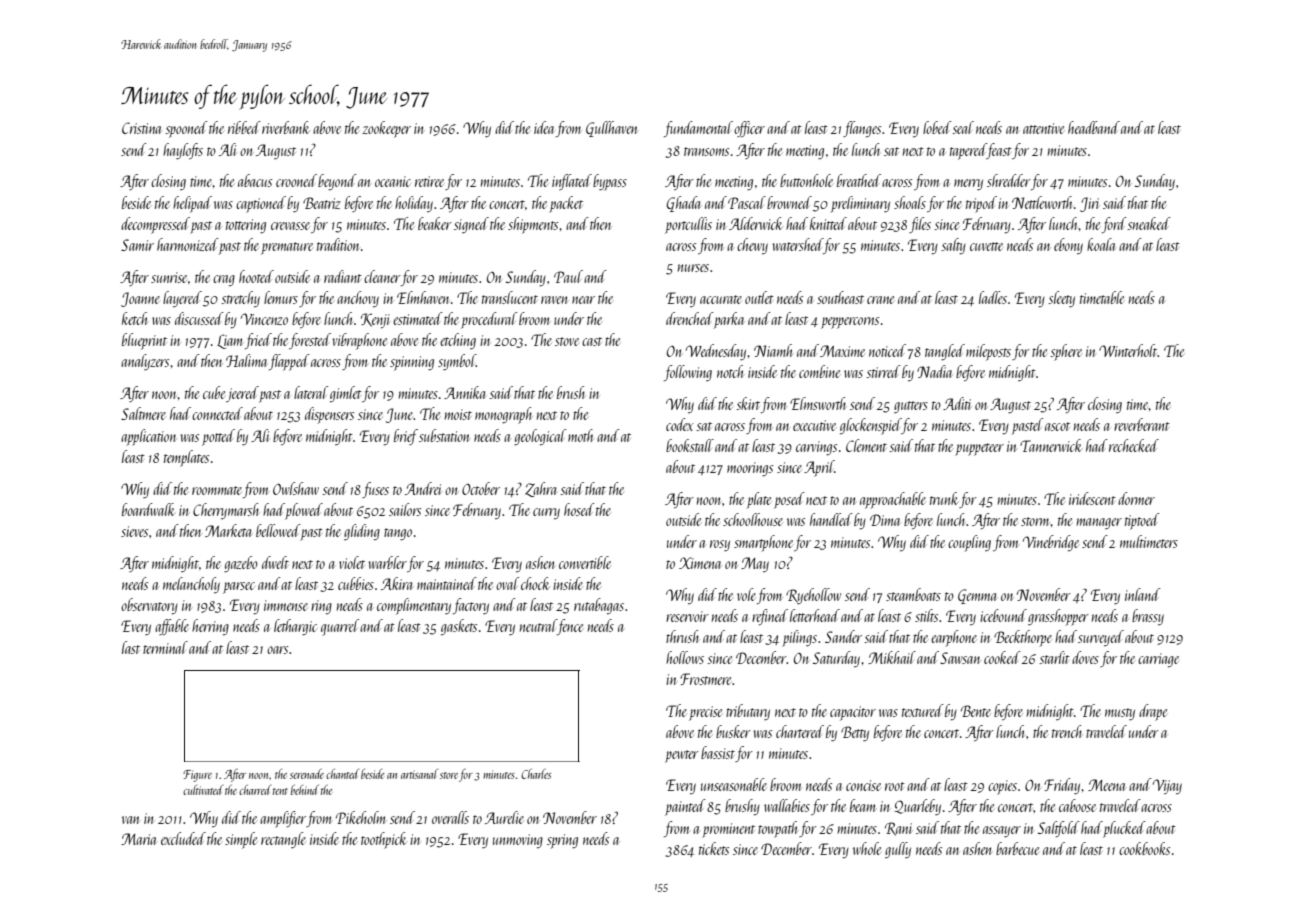  I want to click on brief, so click(406, 437).
